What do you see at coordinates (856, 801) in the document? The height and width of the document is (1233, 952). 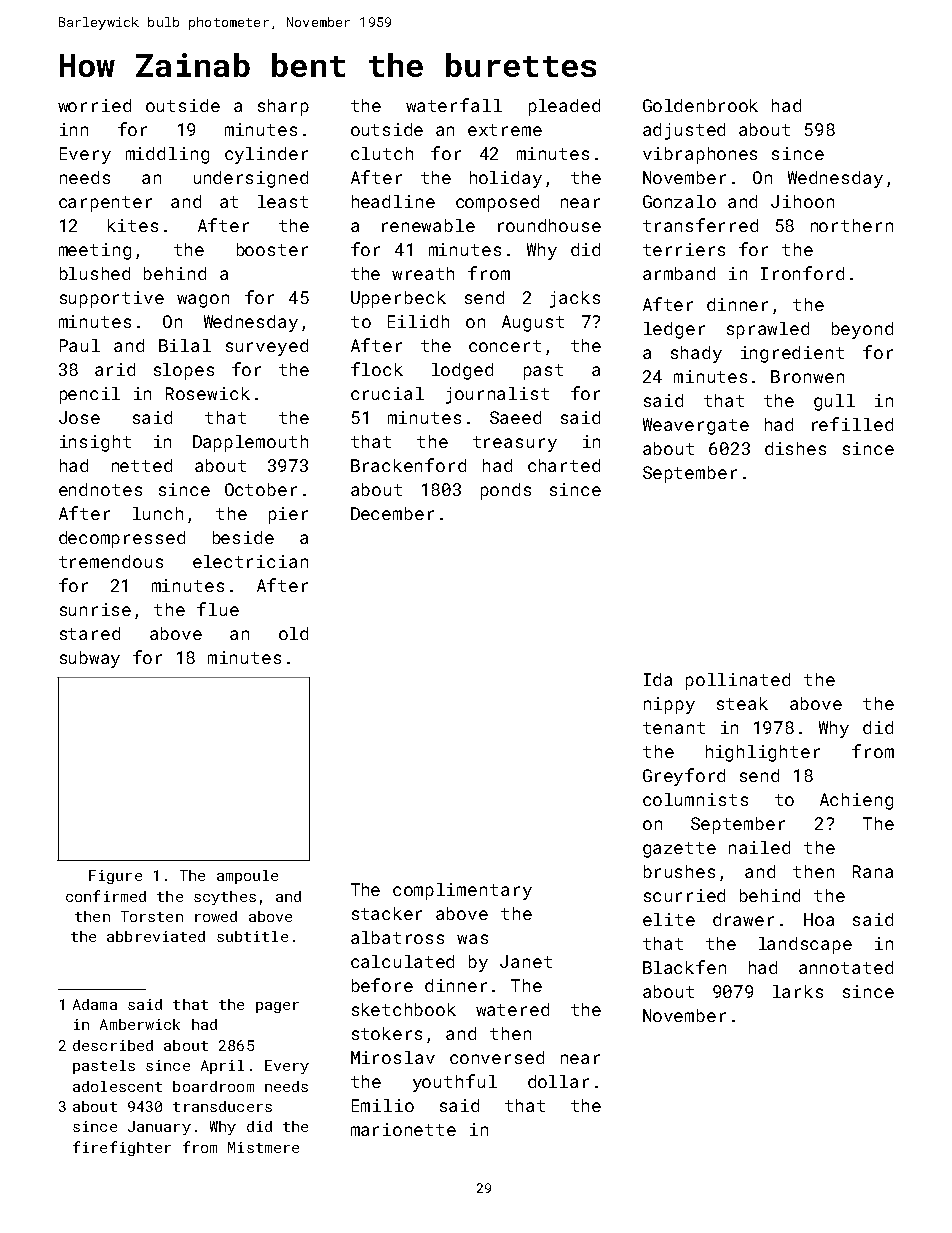 I see `Achieng` at bounding box center [856, 801].
